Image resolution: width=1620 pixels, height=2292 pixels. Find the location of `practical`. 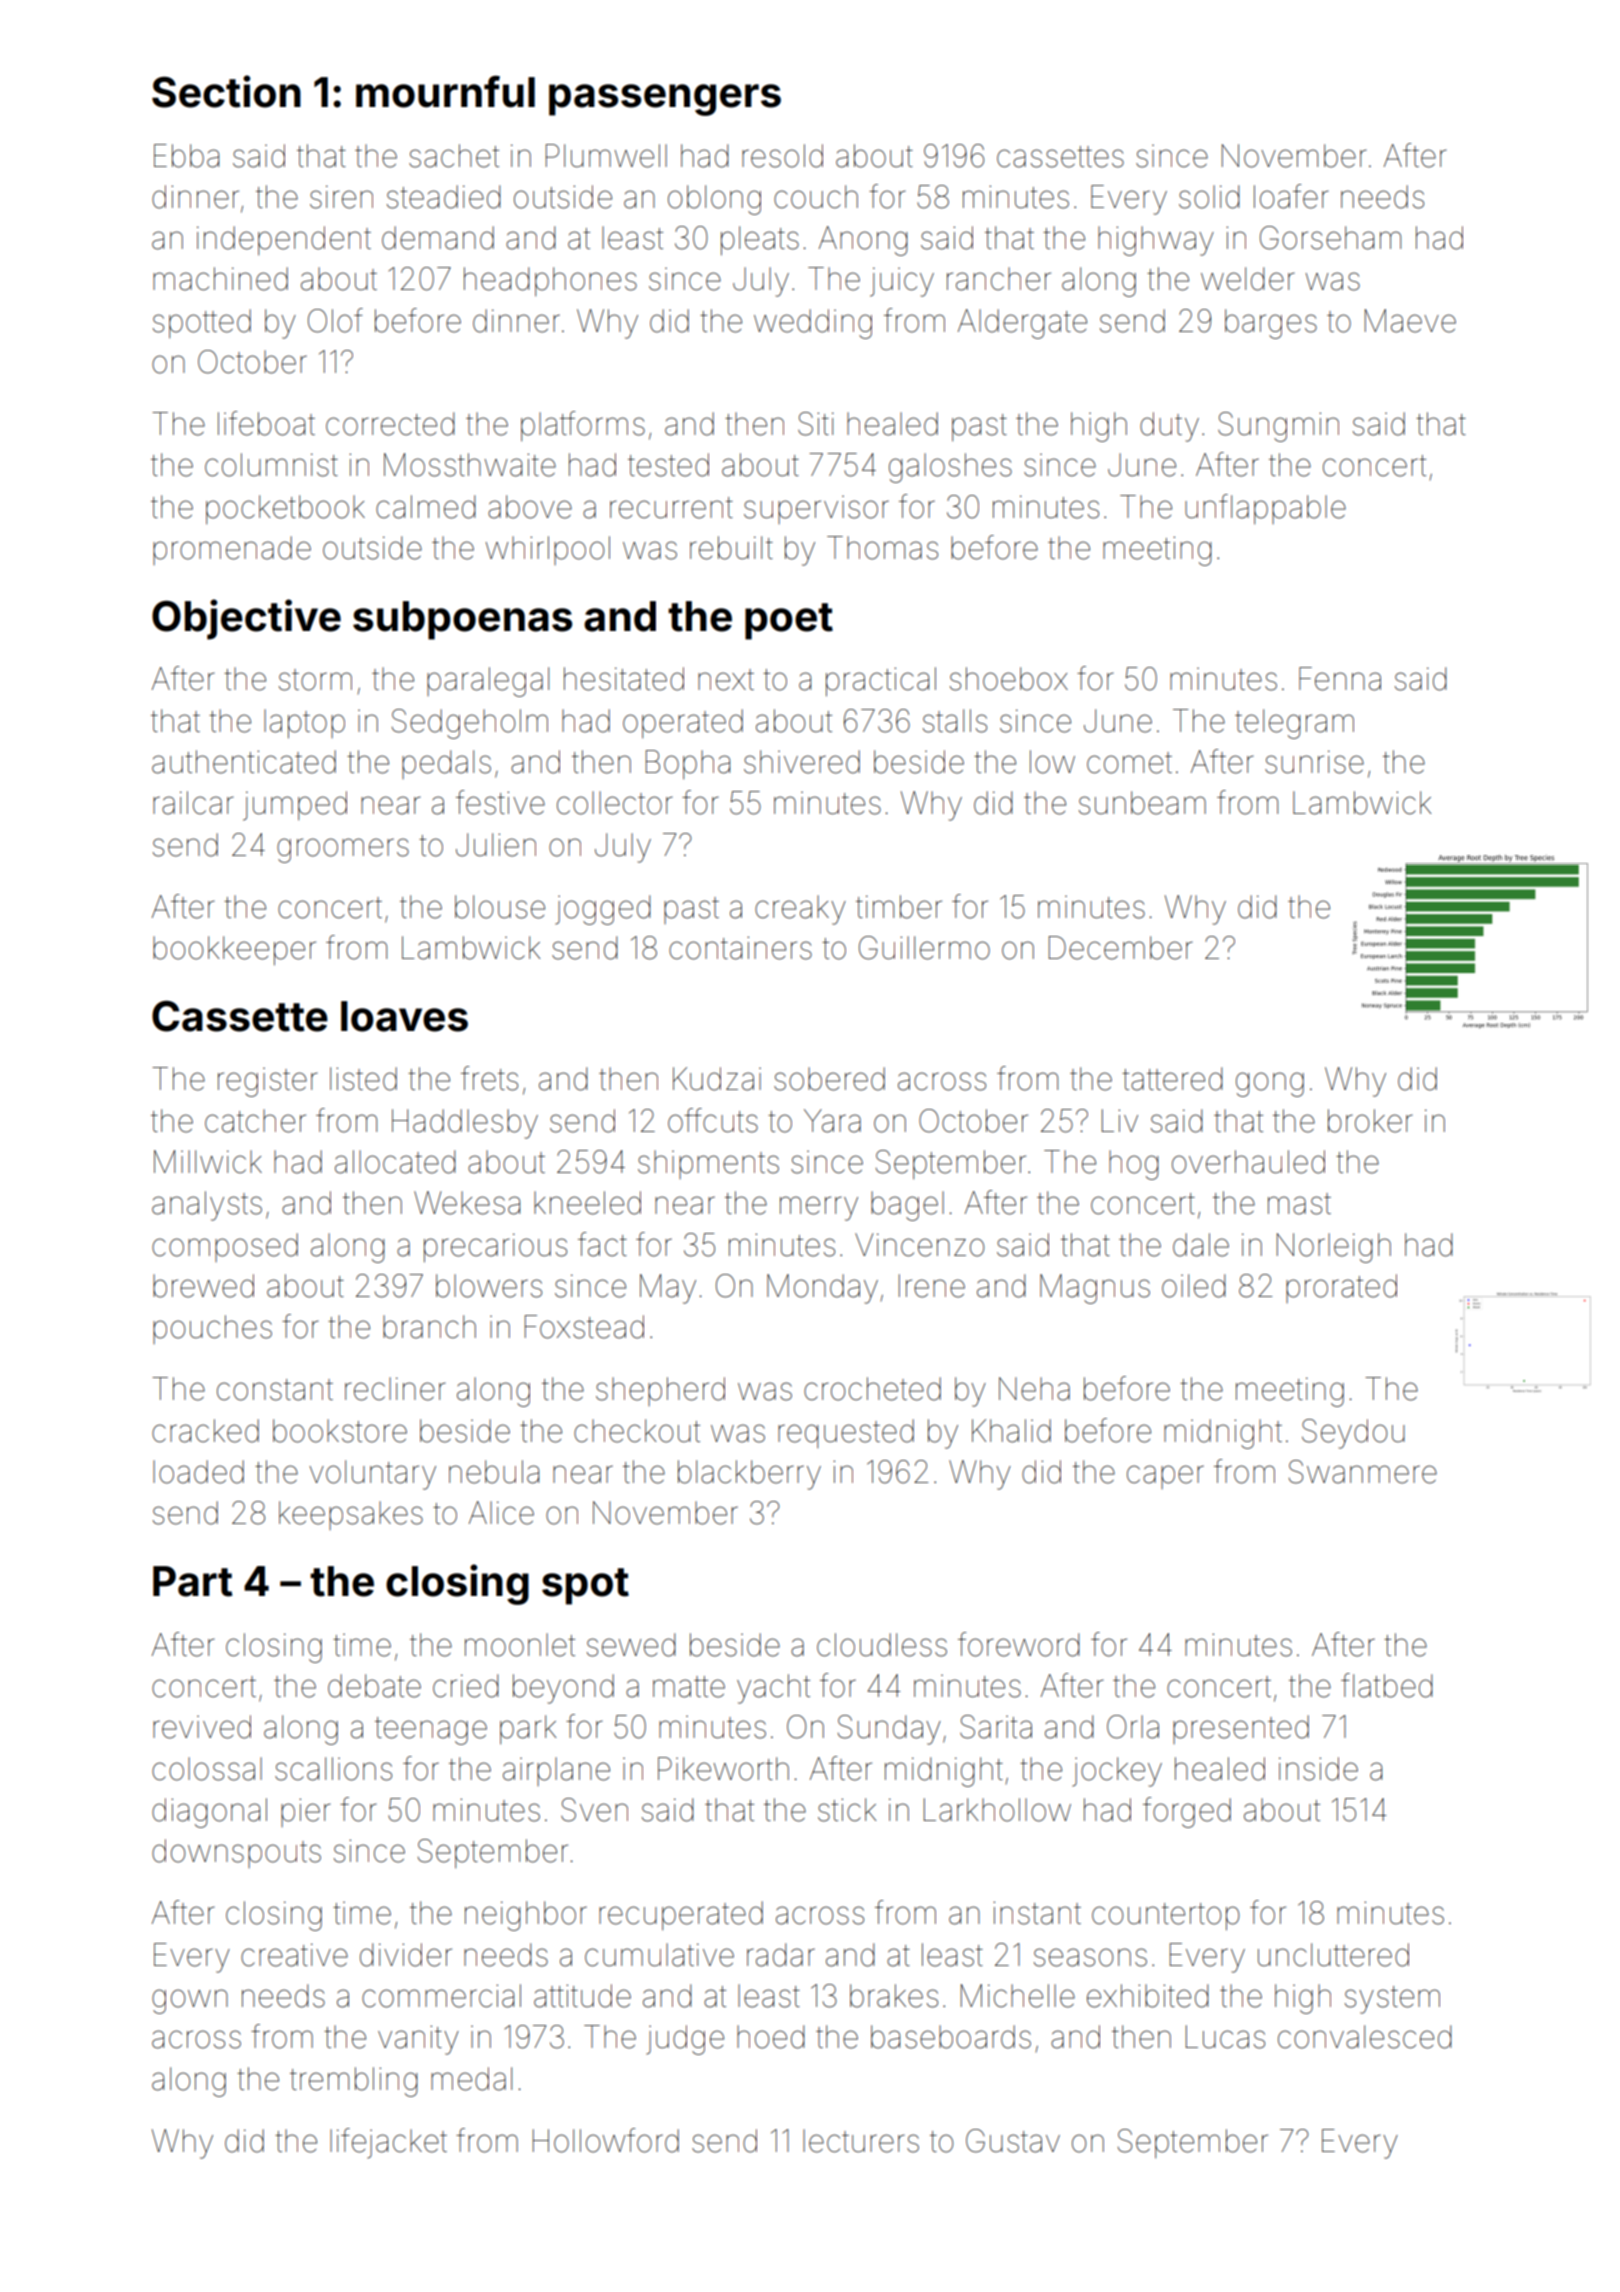

practical is located at coordinates (881, 681).
